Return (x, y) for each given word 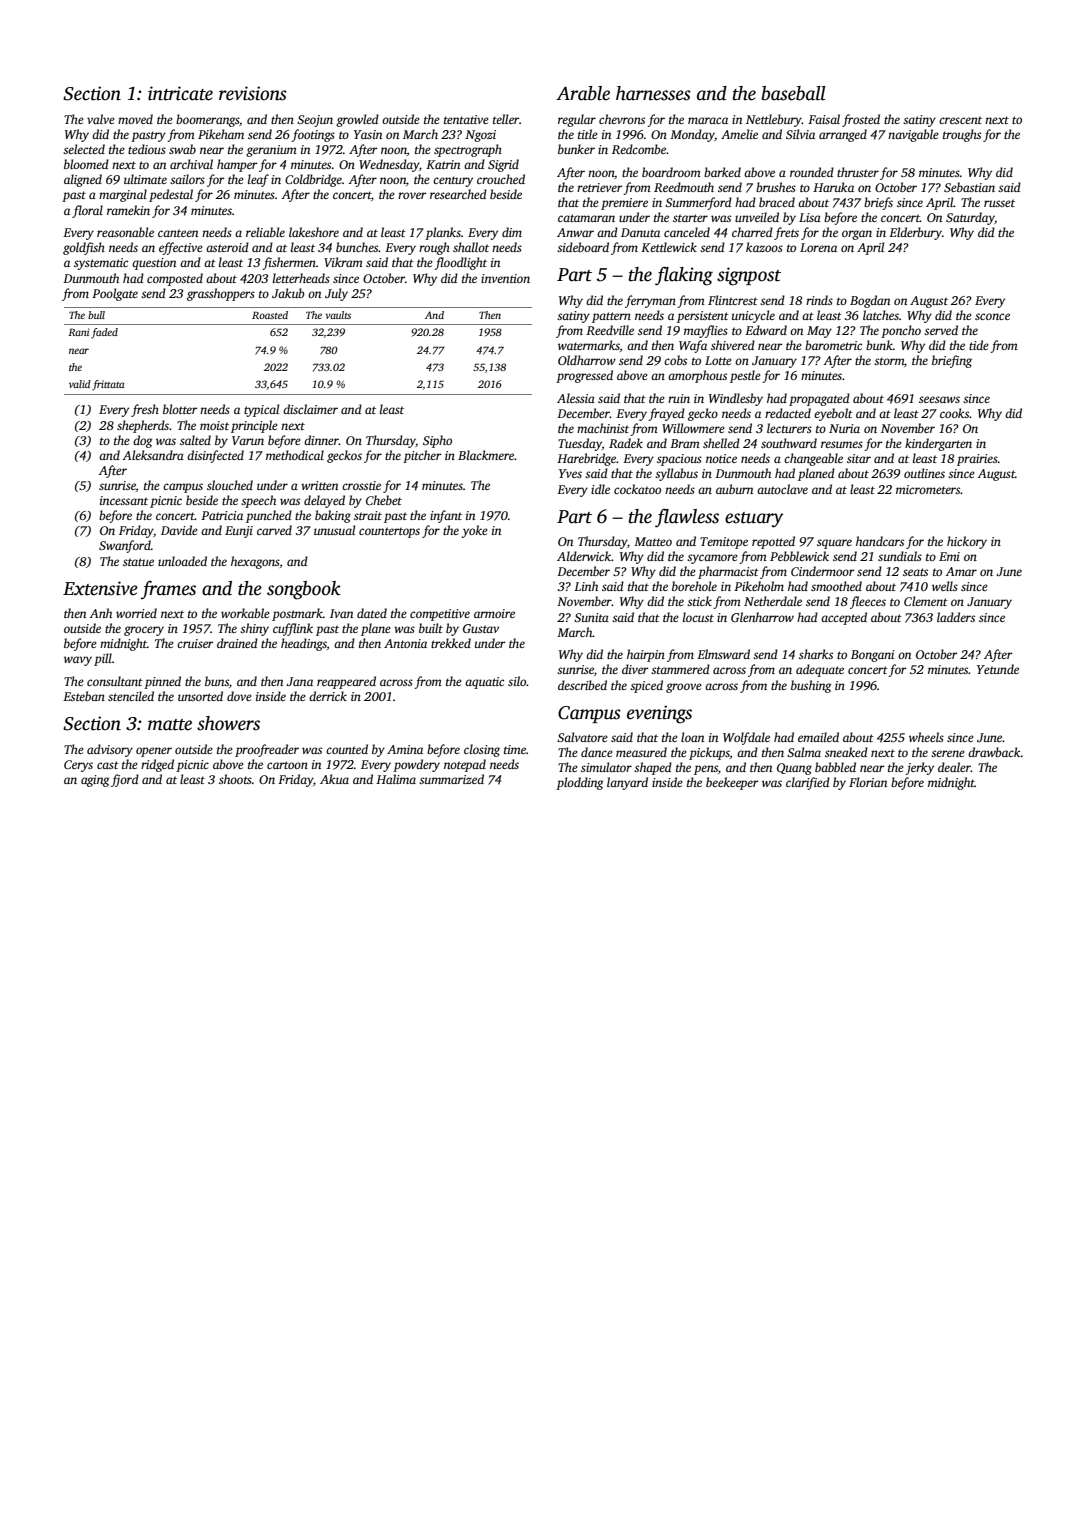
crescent (960, 120)
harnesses (653, 93)
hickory (967, 542)
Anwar (575, 232)
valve (101, 119)
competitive (440, 615)
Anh (101, 613)
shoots (235, 779)
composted (175, 279)
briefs (878, 203)
